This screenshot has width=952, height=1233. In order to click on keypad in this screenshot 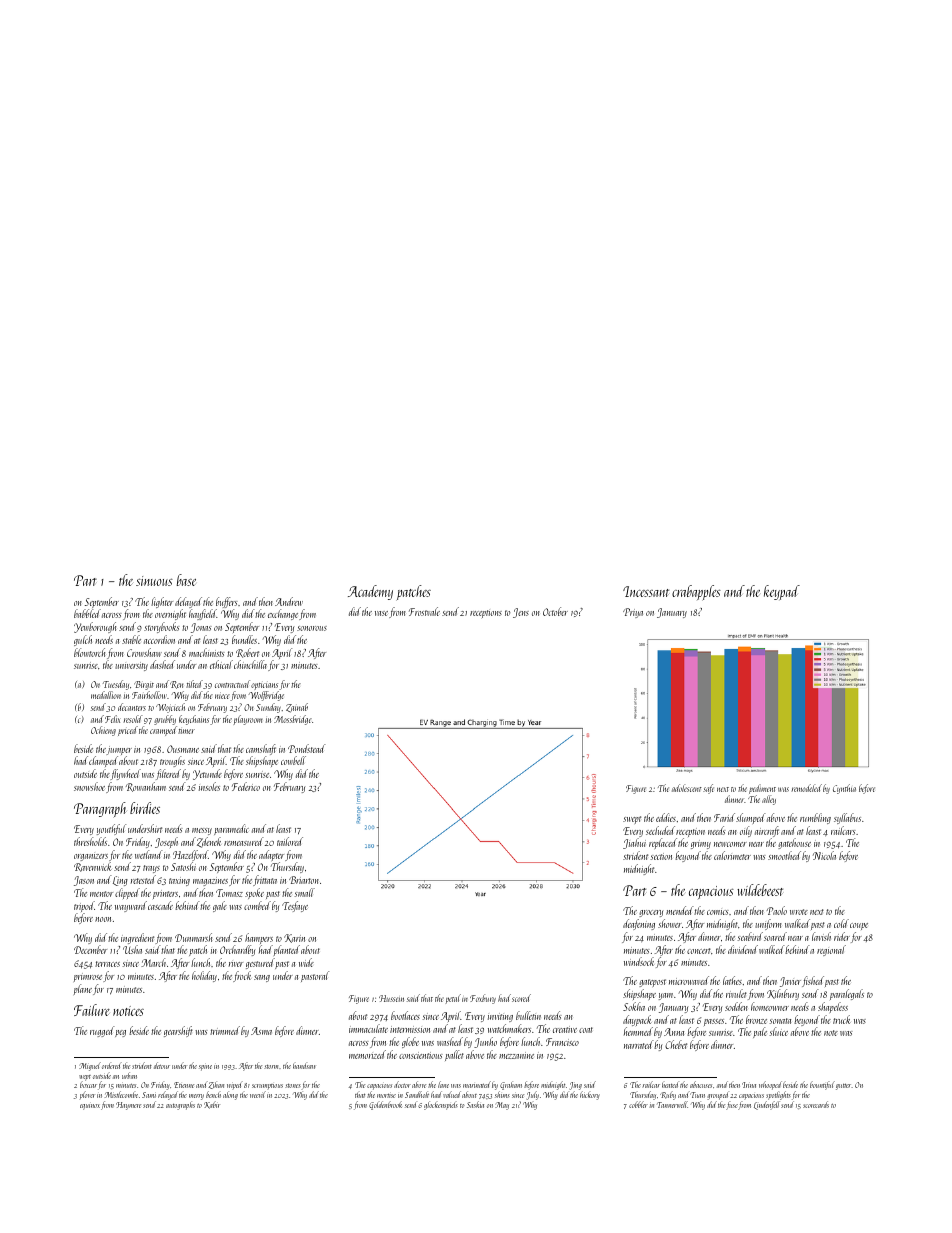, I will do `click(782, 592)`.
